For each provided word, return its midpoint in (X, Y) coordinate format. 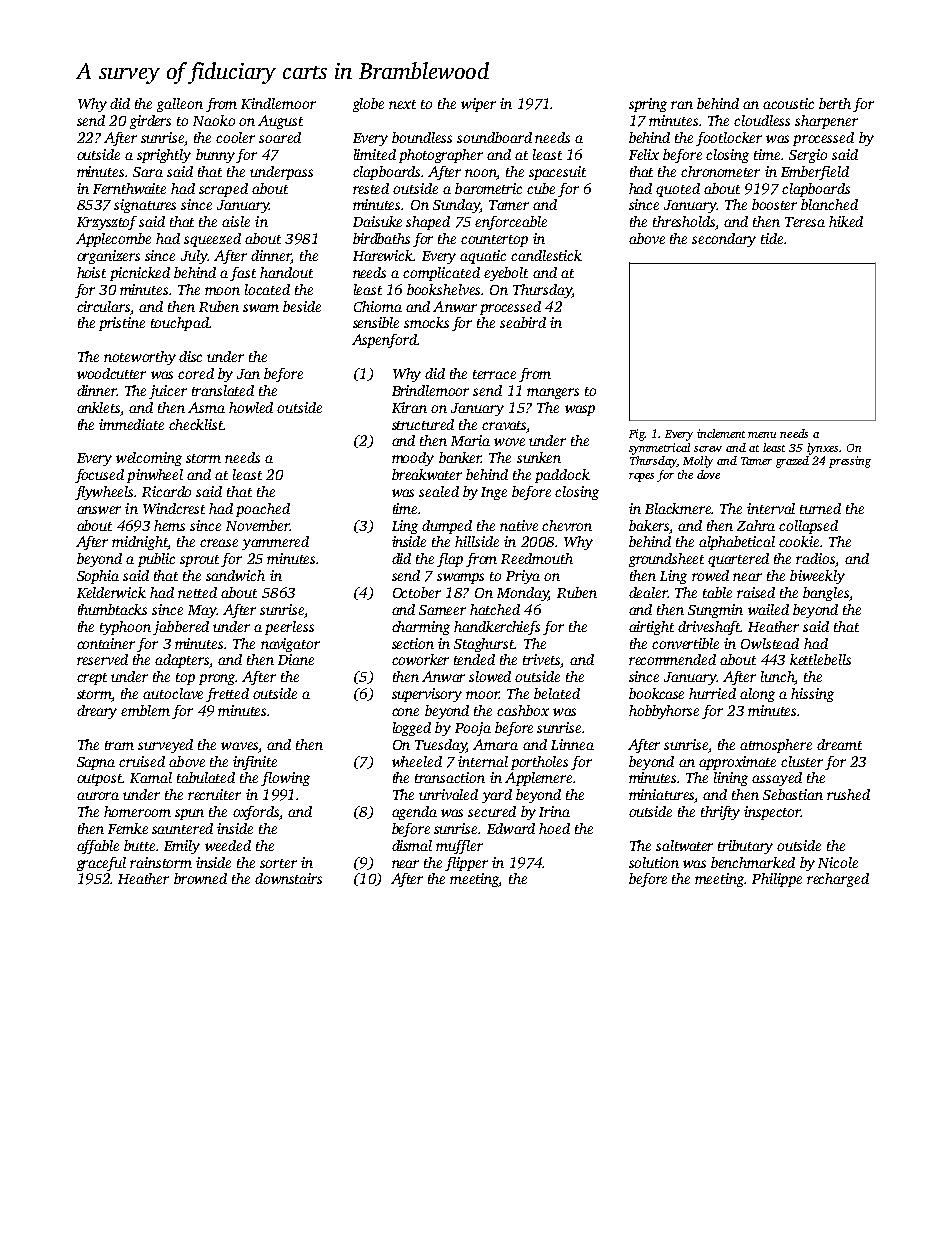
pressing (850, 462)
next (402, 104)
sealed (439, 491)
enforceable (511, 223)
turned (820, 508)
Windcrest (174, 508)
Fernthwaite (129, 188)
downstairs (288, 878)
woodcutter (111, 373)
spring (648, 105)
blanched (829, 204)
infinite (255, 763)
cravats (504, 425)
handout (286, 272)
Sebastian (793, 794)
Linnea (572, 744)
